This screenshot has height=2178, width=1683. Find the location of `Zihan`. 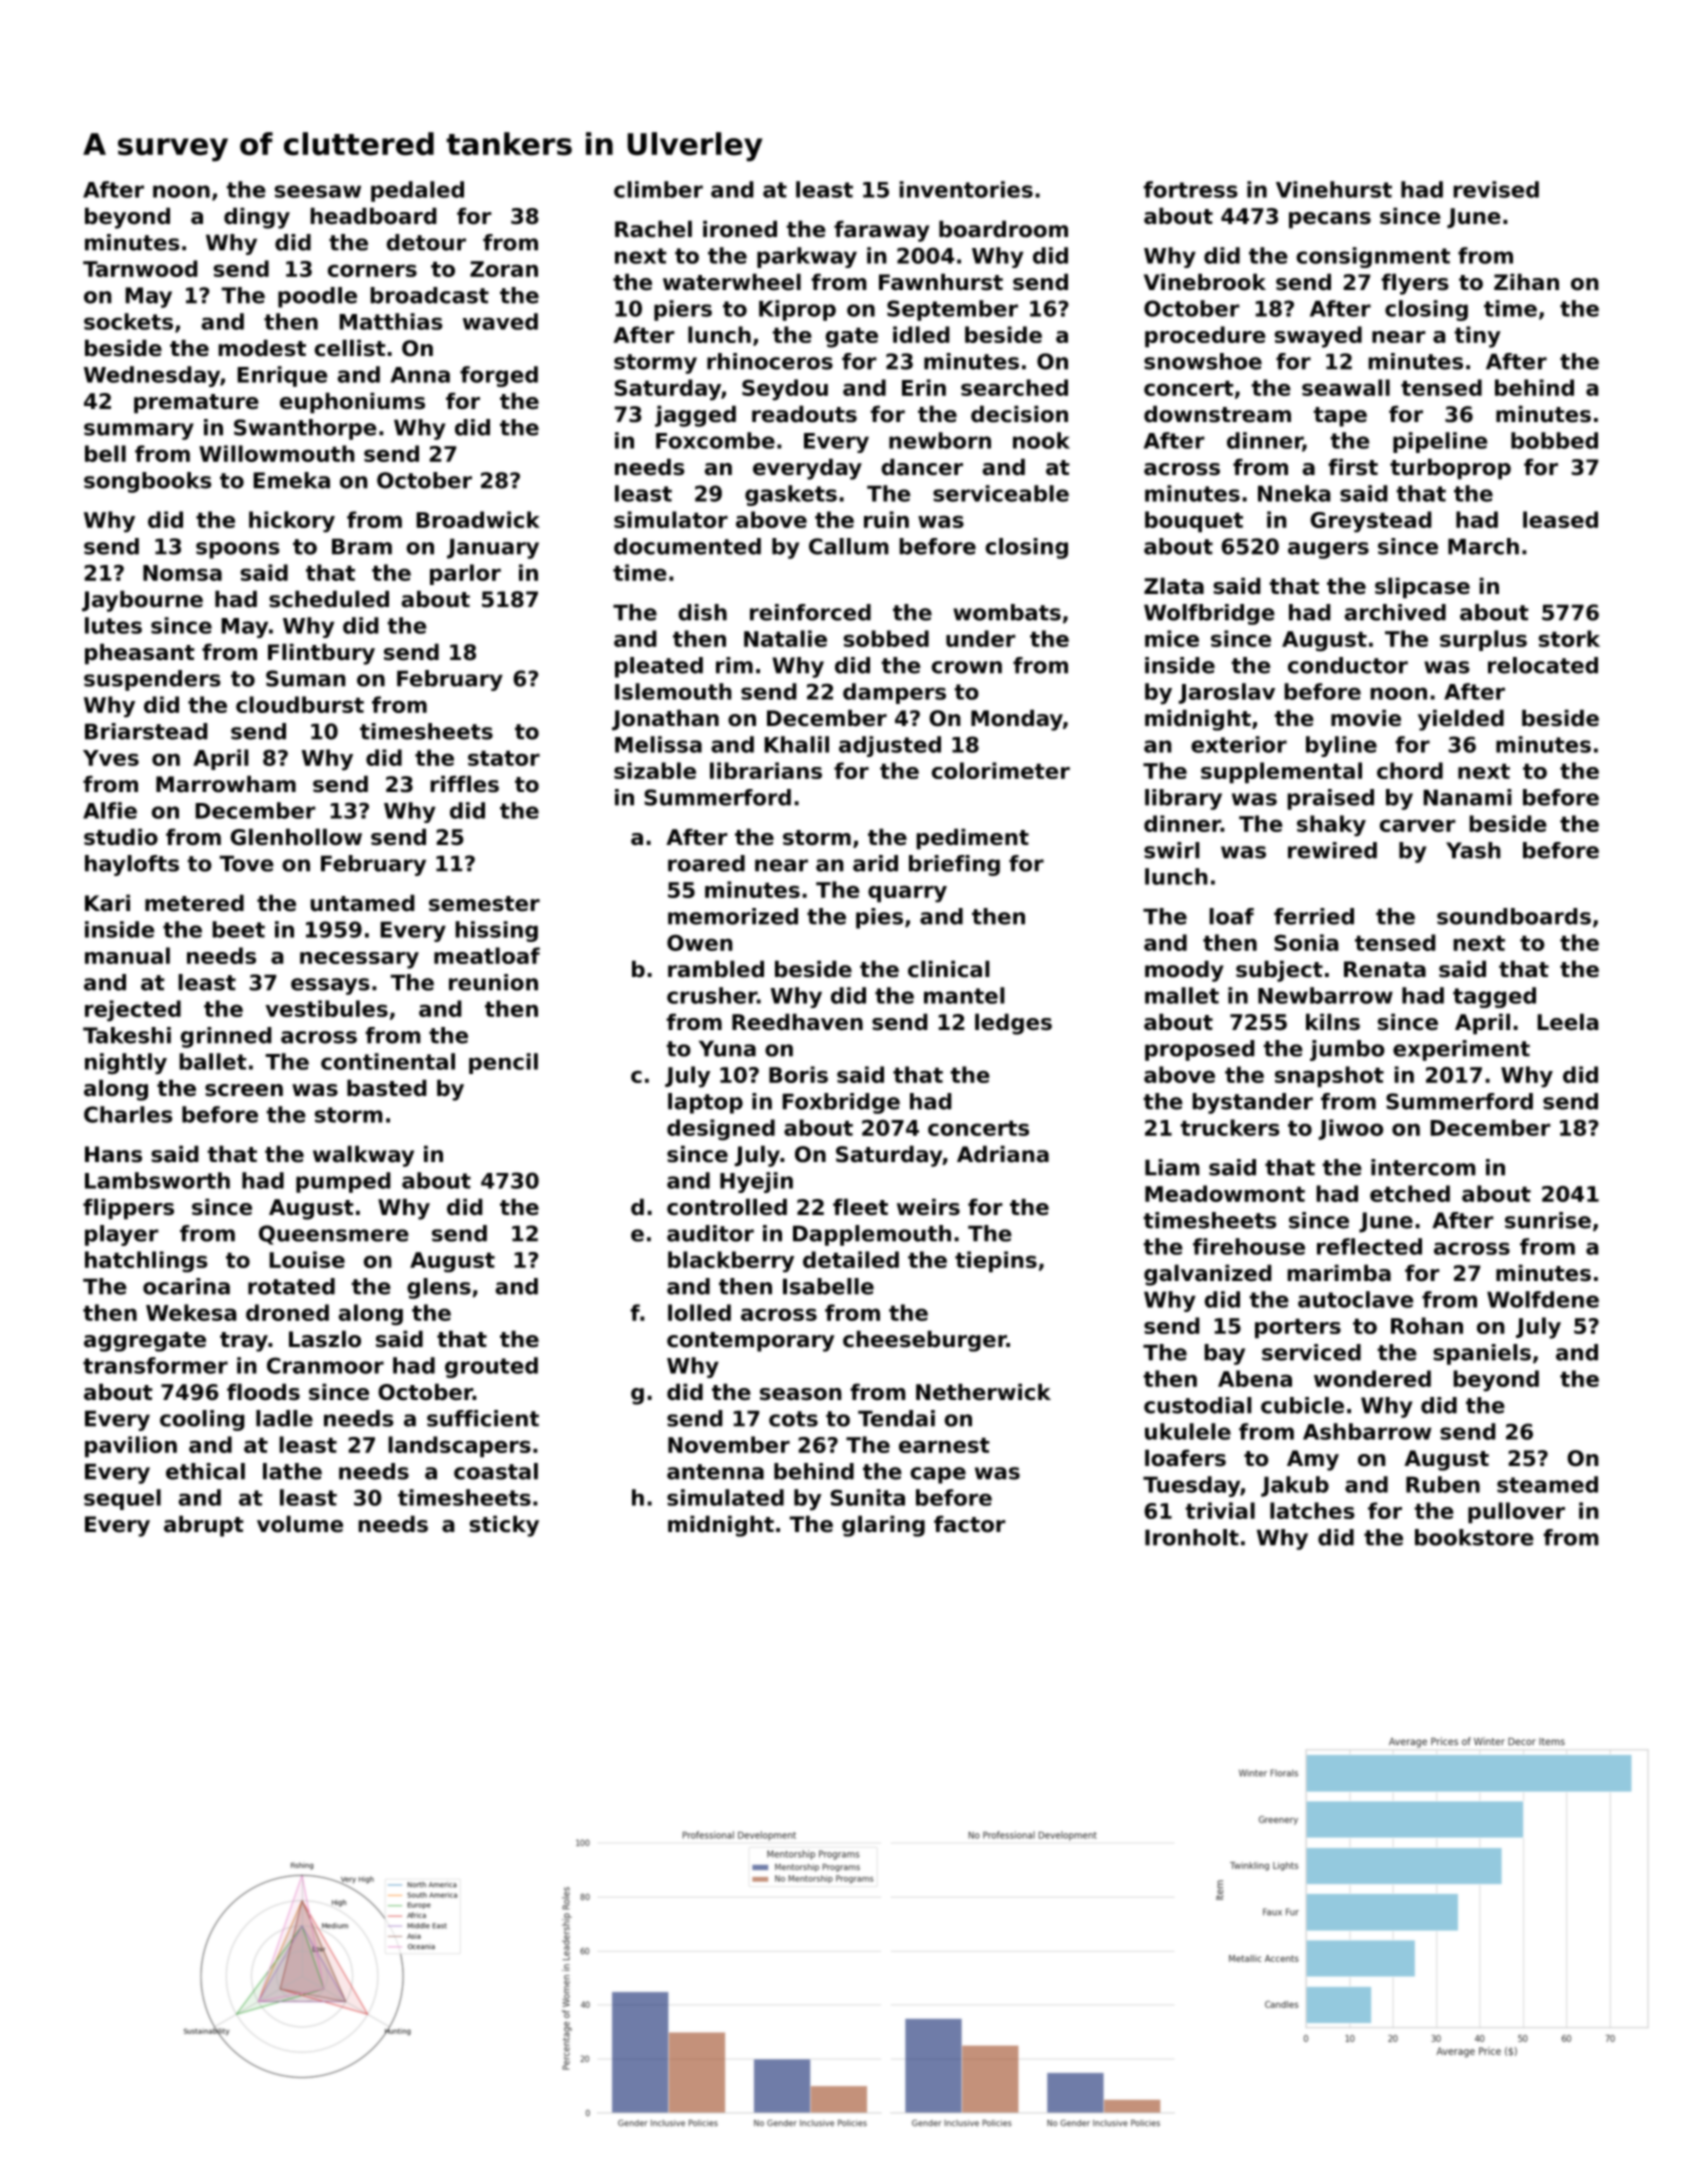

Zihan is located at coordinates (1526, 282).
